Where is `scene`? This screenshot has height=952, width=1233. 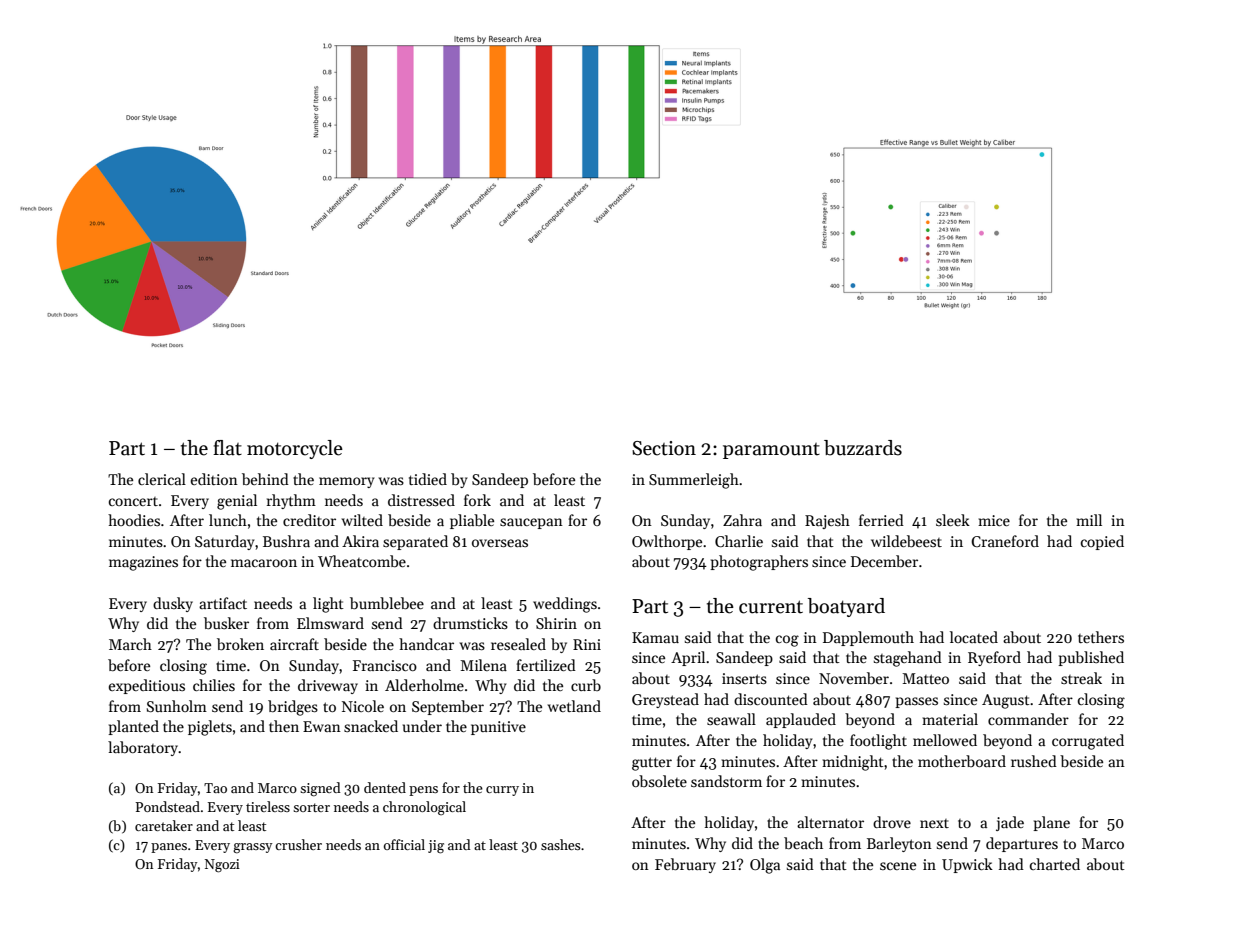
scene is located at coordinates (898, 866).
